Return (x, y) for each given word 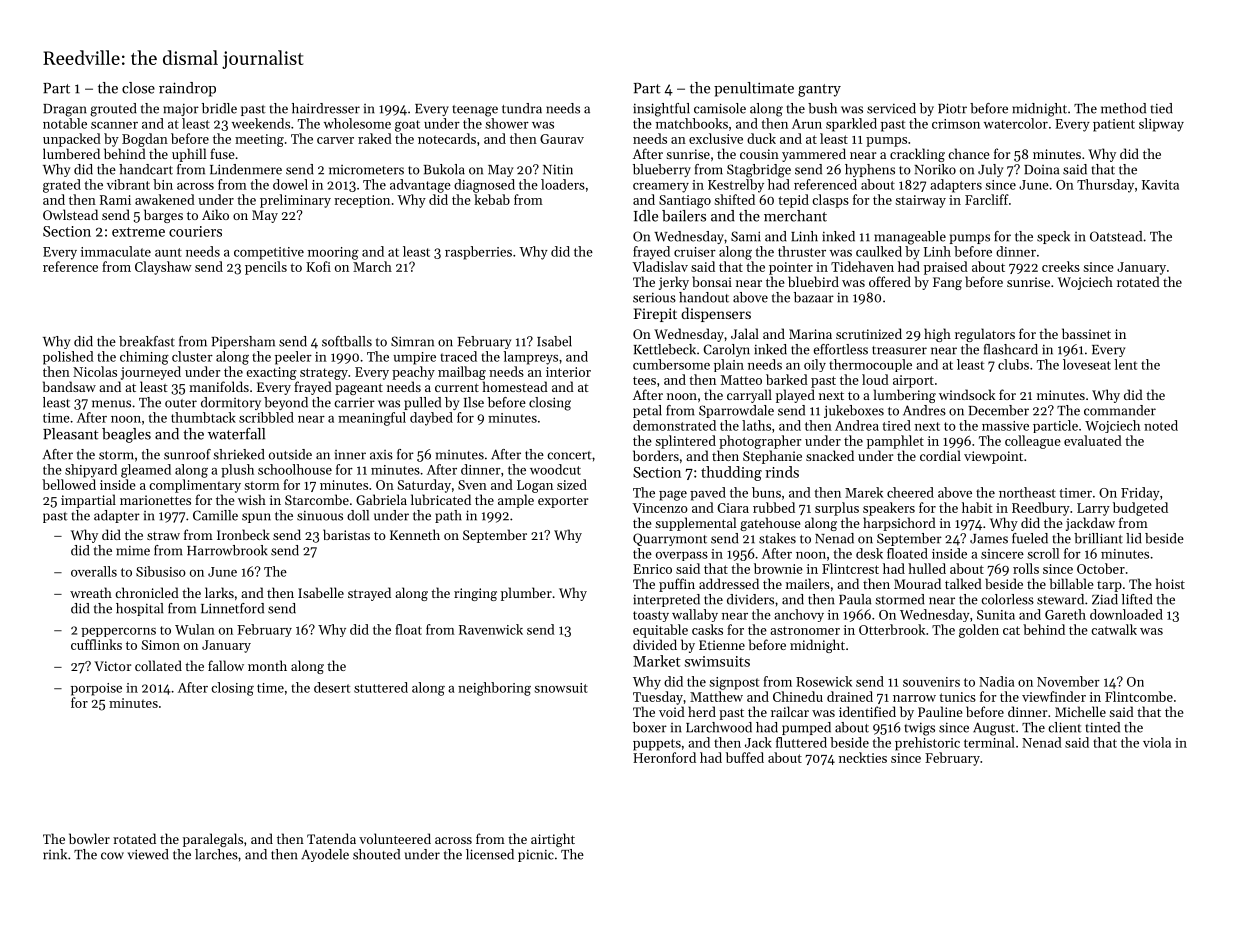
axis (381, 455)
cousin (759, 154)
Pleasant (71, 434)
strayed (369, 594)
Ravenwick (491, 629)
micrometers (366, 170)
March (372, 266)
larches (216, 854)
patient (1114, 125)
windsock (967, 394)
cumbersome (671, 364)
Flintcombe (1139, 696)
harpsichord (899, 524)
